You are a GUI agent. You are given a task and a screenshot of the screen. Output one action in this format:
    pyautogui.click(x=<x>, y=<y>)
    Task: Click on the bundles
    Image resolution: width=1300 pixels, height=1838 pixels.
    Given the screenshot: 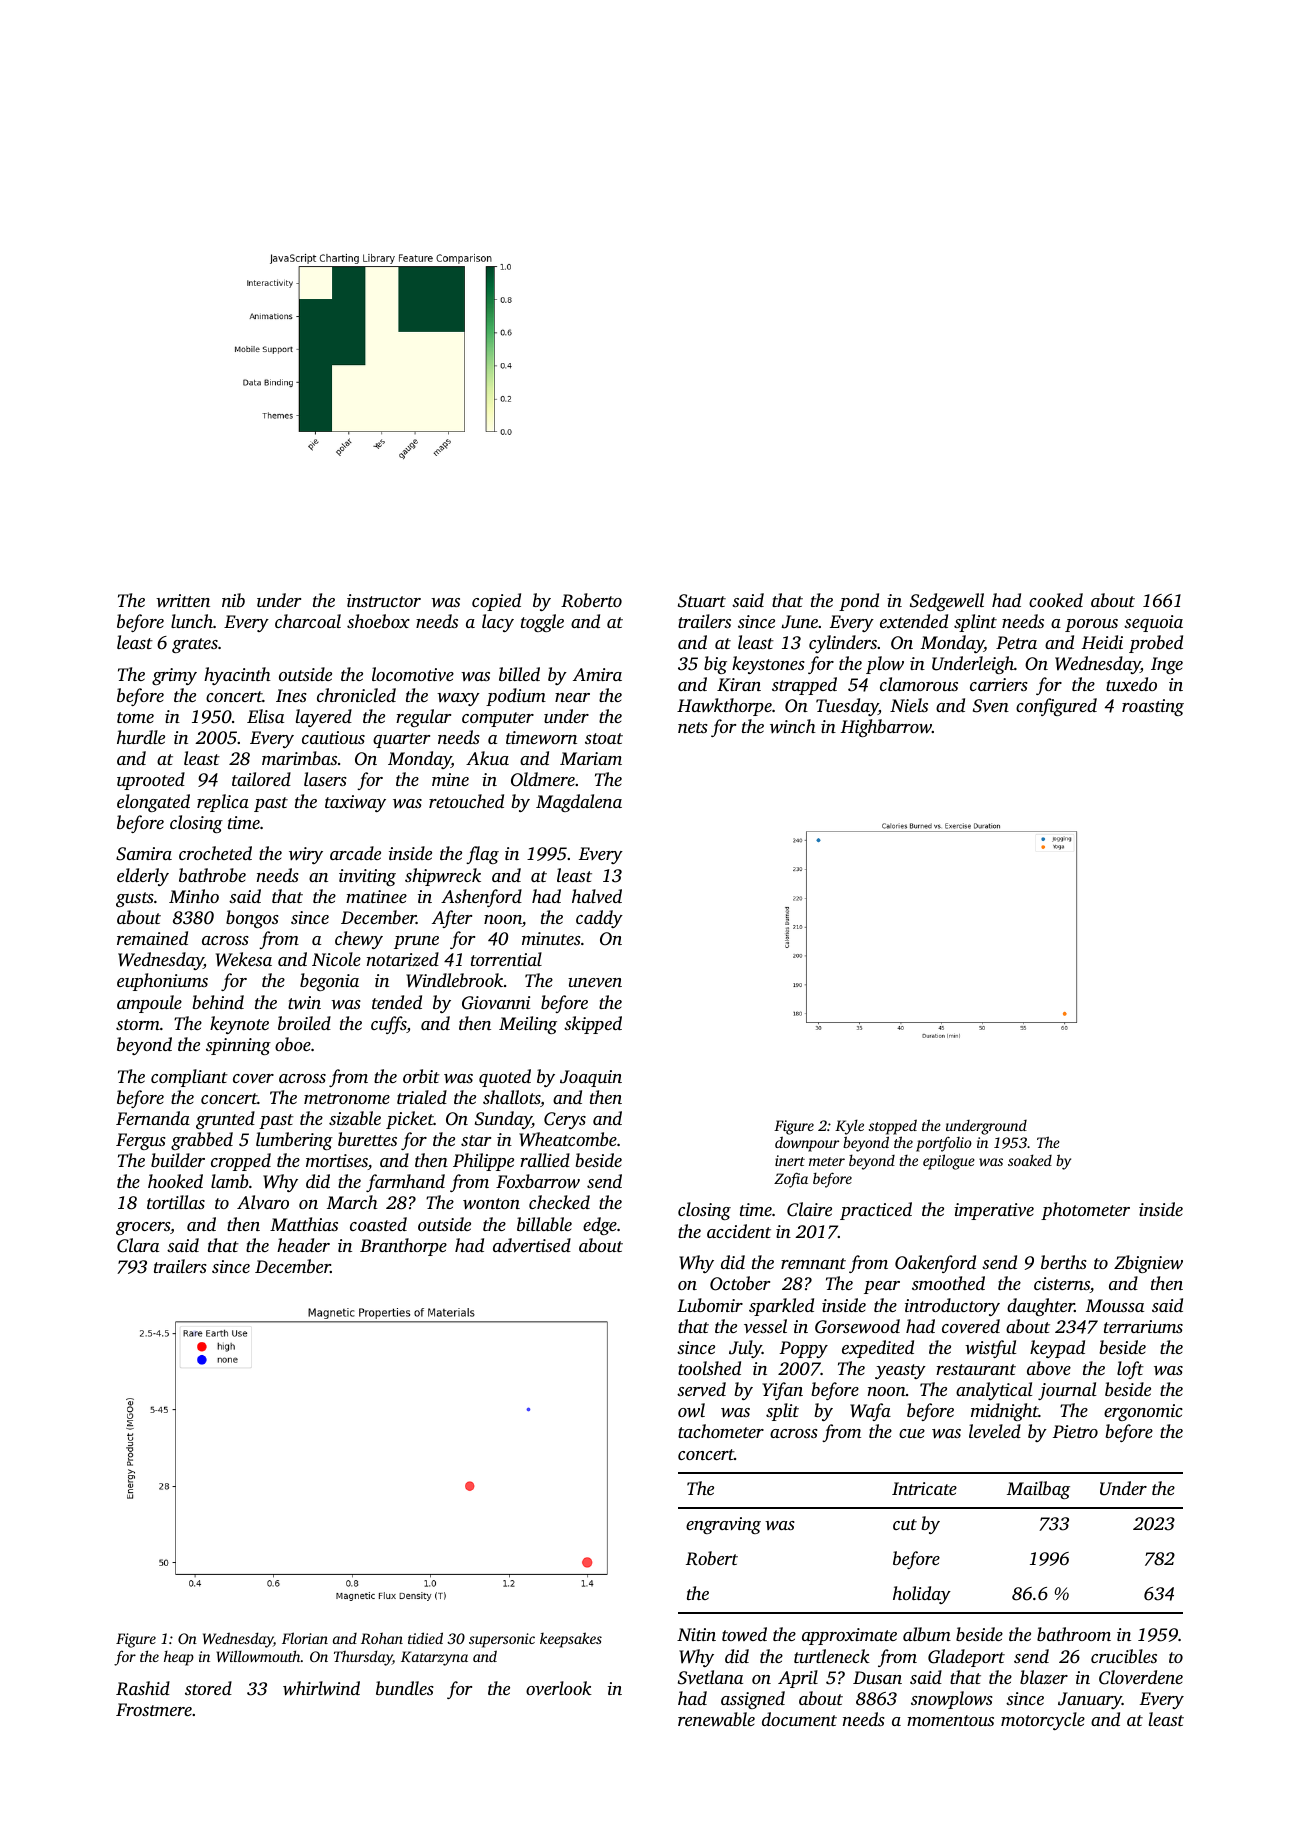 What is the action you would take?
    pyautogui.click(x=405, y=1688)
